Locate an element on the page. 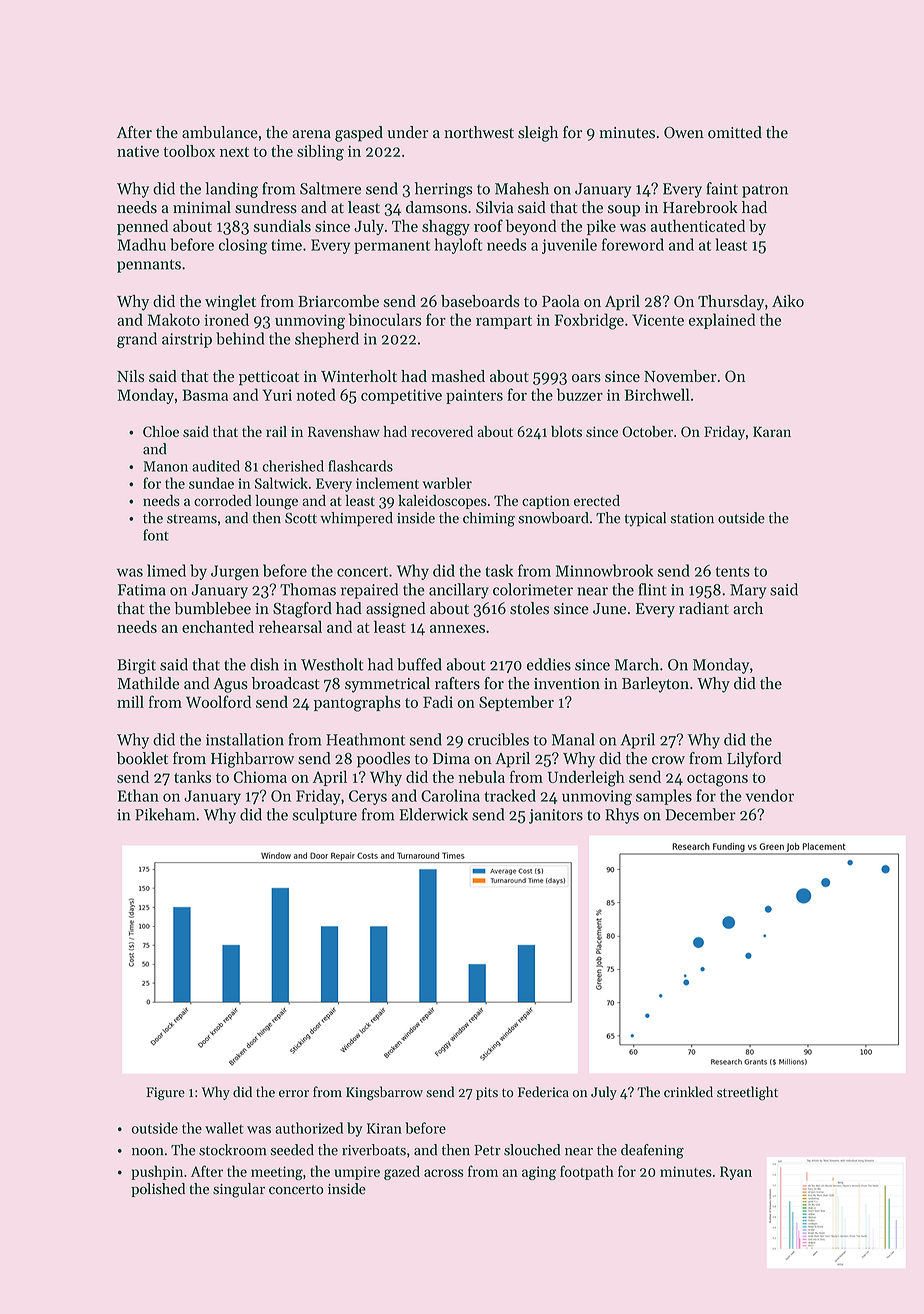 Image resolution: width=924 pixels, height=1314 pixels. Barleyton is located at coordinates (655, 685).
